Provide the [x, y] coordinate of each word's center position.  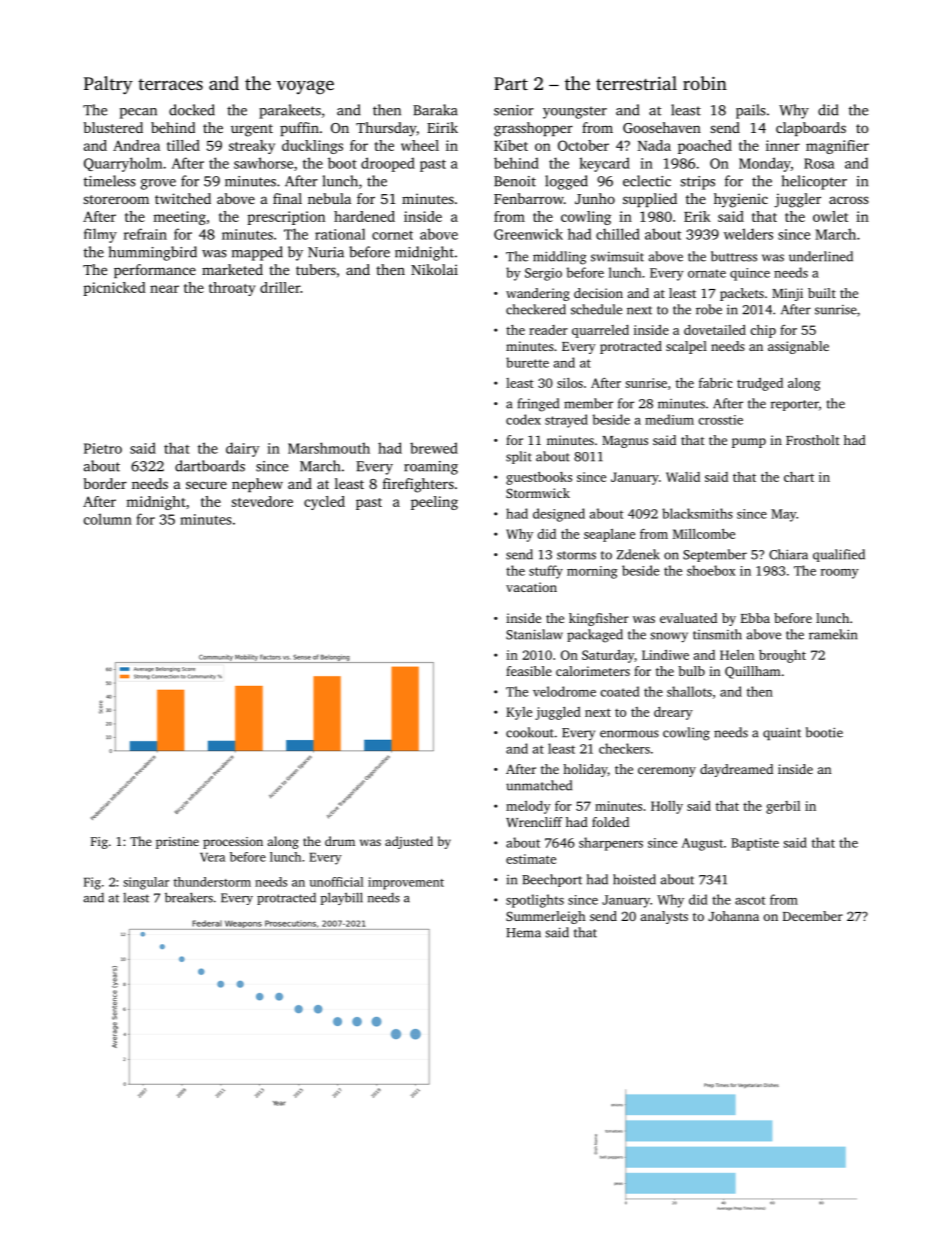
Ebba [755, 618]
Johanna [733, 916]
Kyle [519, 713]
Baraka [435, 110]
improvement [406, 883]
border [105, 483]
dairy [243, 449]
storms [576, 555]
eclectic [647, 181]
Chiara [788, 554]
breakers [189, 897]
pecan [138, 113]
